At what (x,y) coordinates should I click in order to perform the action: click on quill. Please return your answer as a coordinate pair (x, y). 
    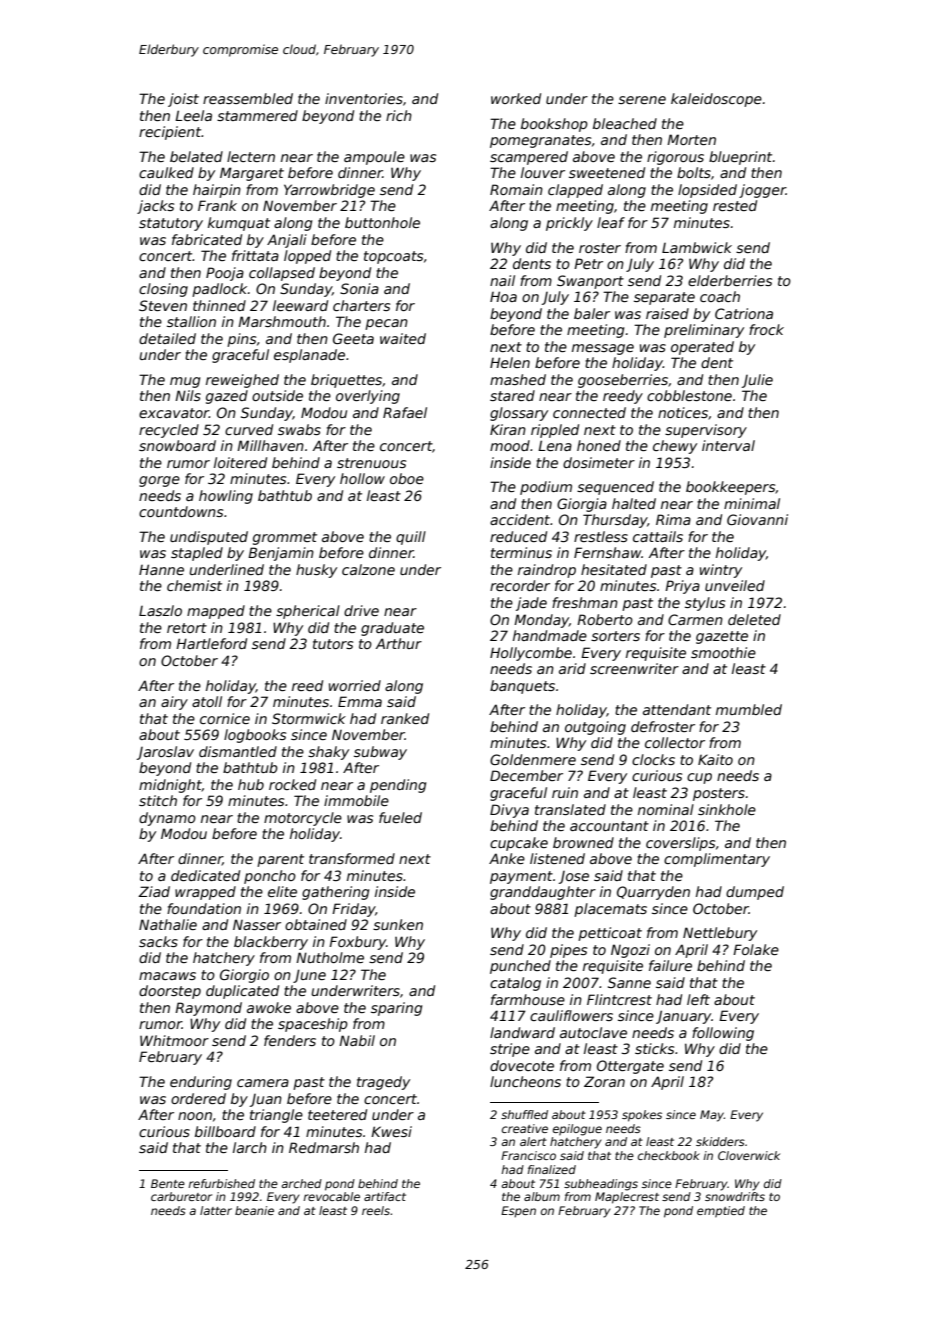
    Looking at the image, I should click on (411, 538).
